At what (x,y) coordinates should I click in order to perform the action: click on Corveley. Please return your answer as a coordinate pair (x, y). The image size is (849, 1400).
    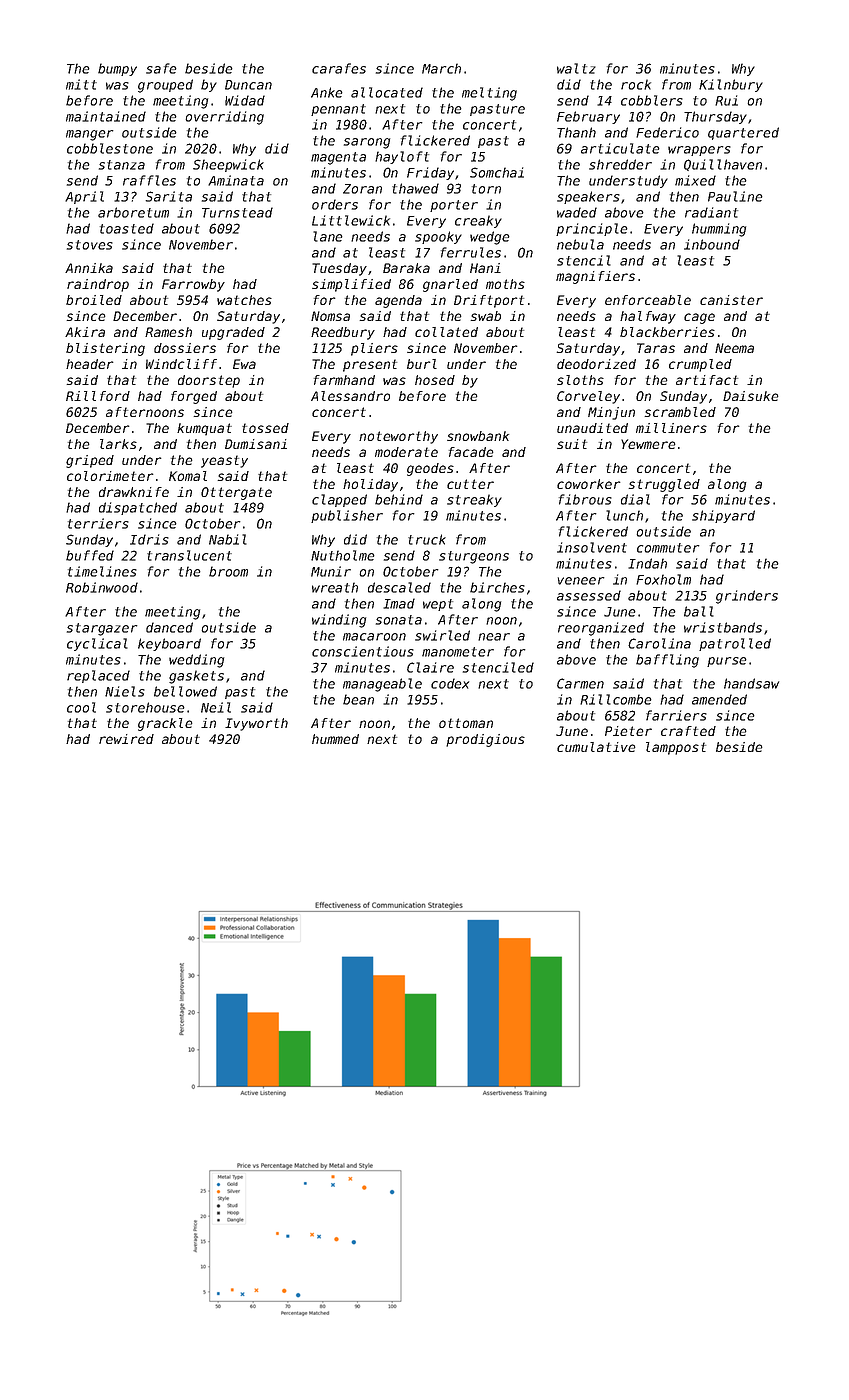
    Looking at the image, I should click on (588, 397).
